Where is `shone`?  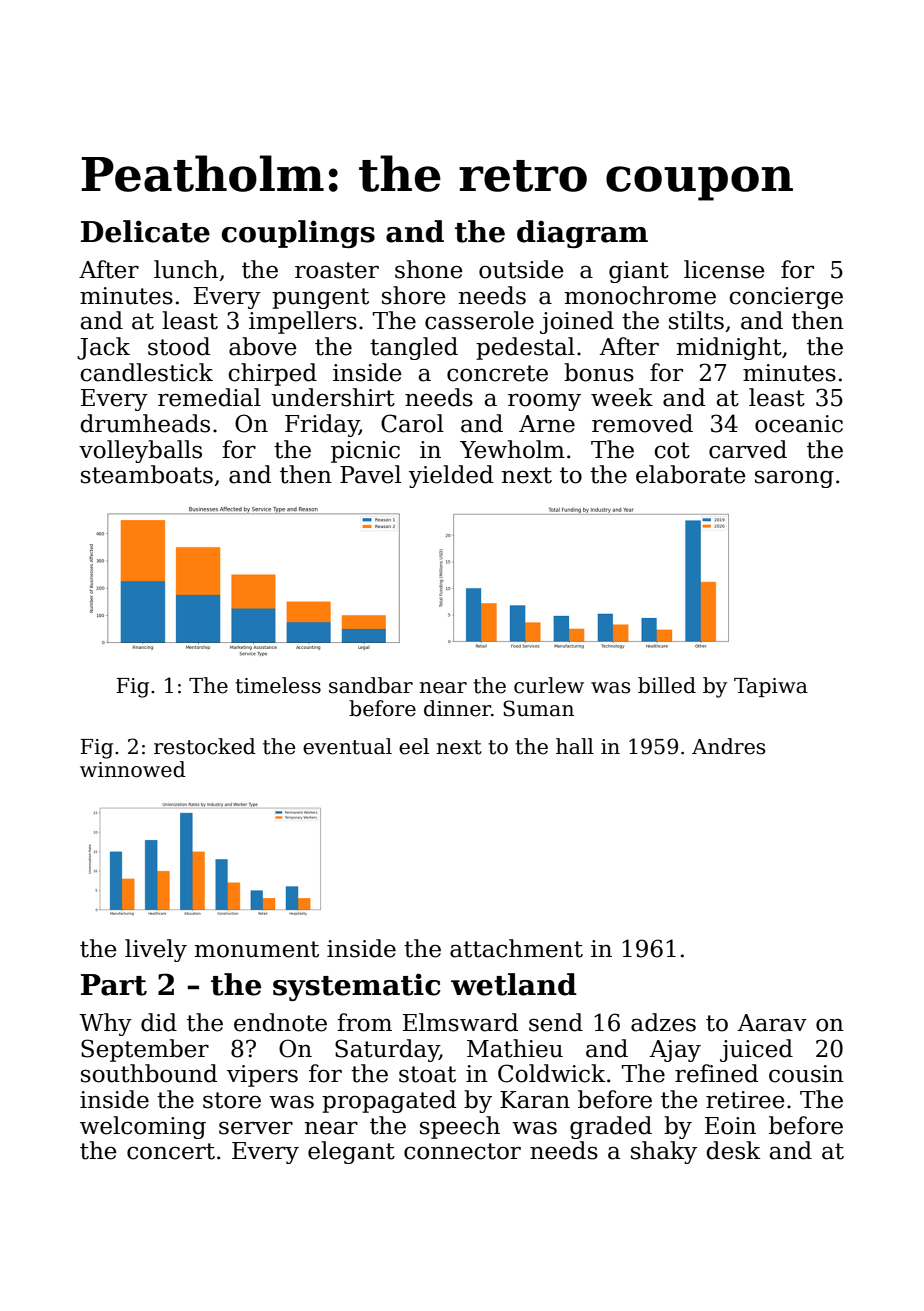 shone is located at coordinates (429, 269).
